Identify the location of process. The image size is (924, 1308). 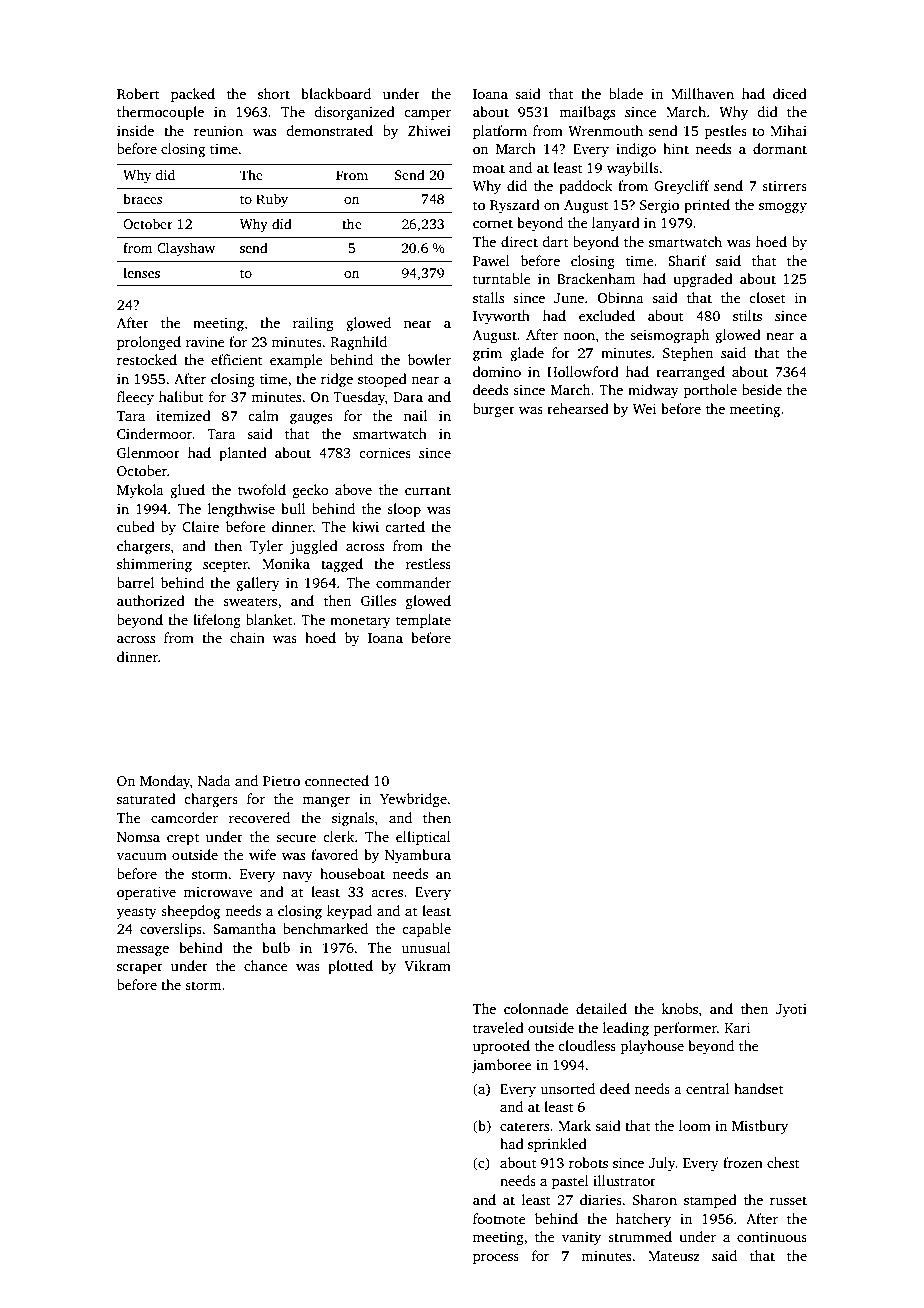
(496, 1259).
